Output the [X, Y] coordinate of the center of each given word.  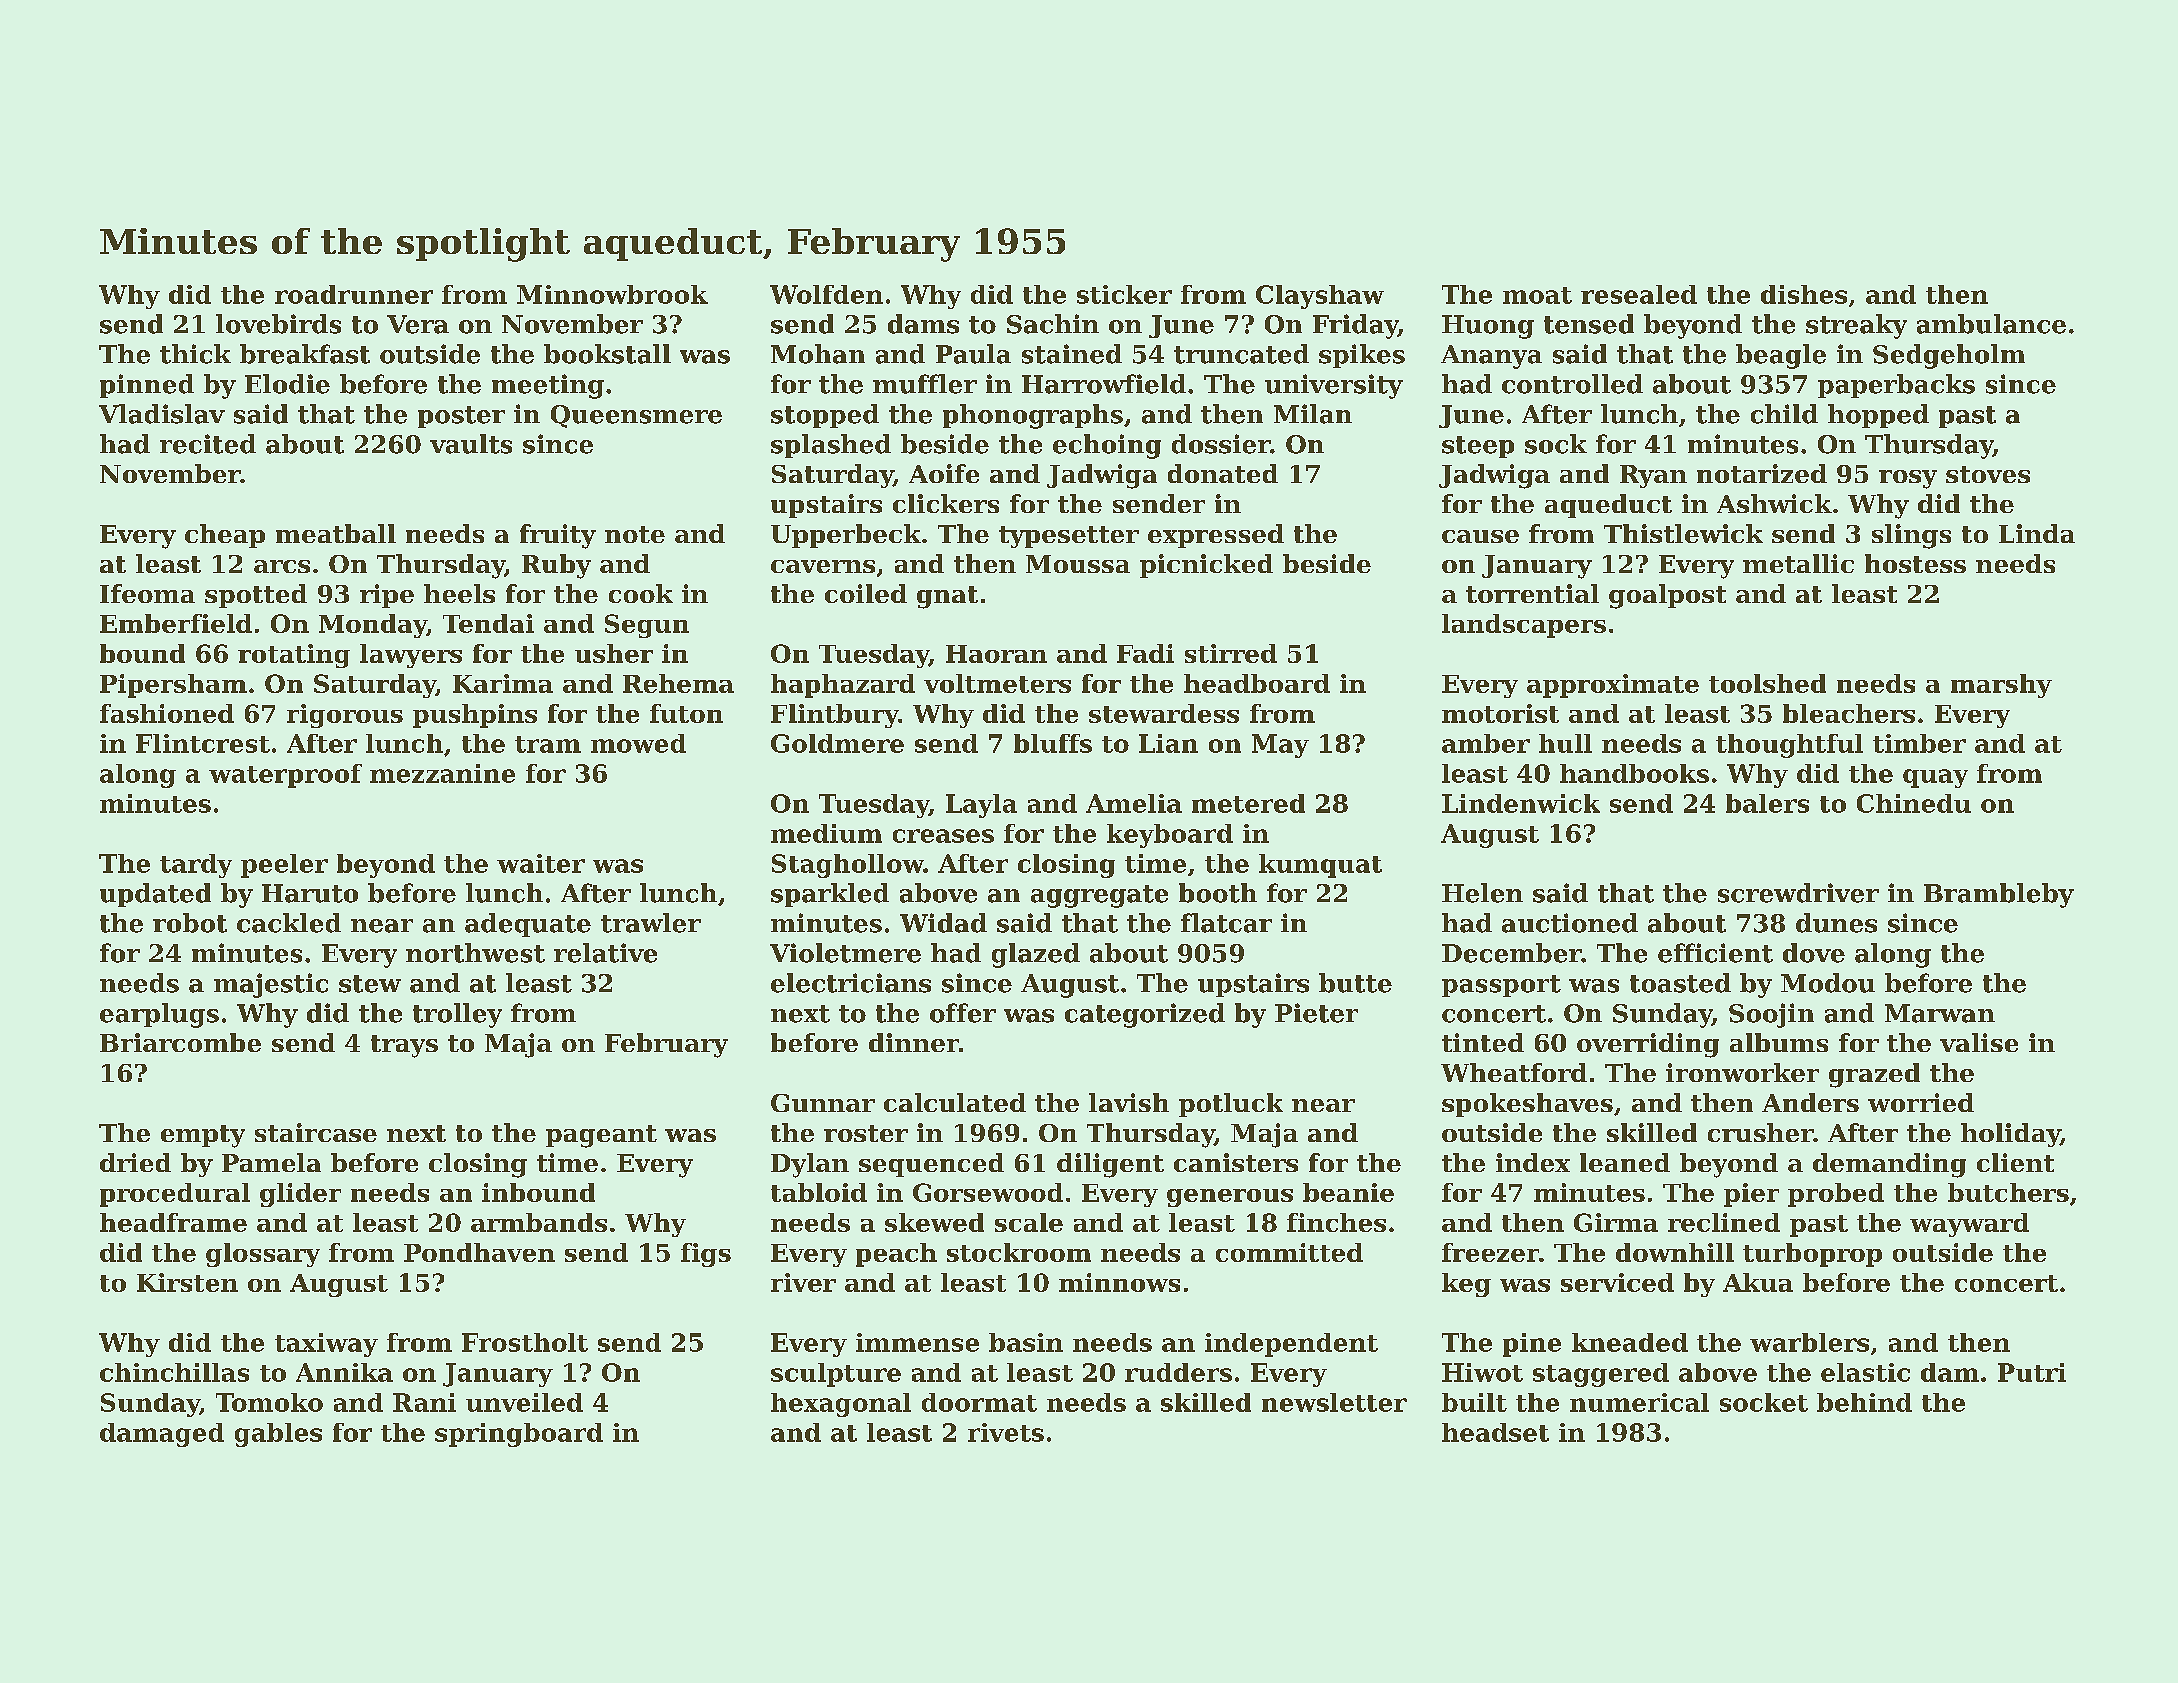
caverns [823, 566]
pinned [147, 386]
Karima [503, 683]
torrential [1532, 593]
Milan [1313, 414]
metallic [1798, 563]
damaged [162, 1435]
